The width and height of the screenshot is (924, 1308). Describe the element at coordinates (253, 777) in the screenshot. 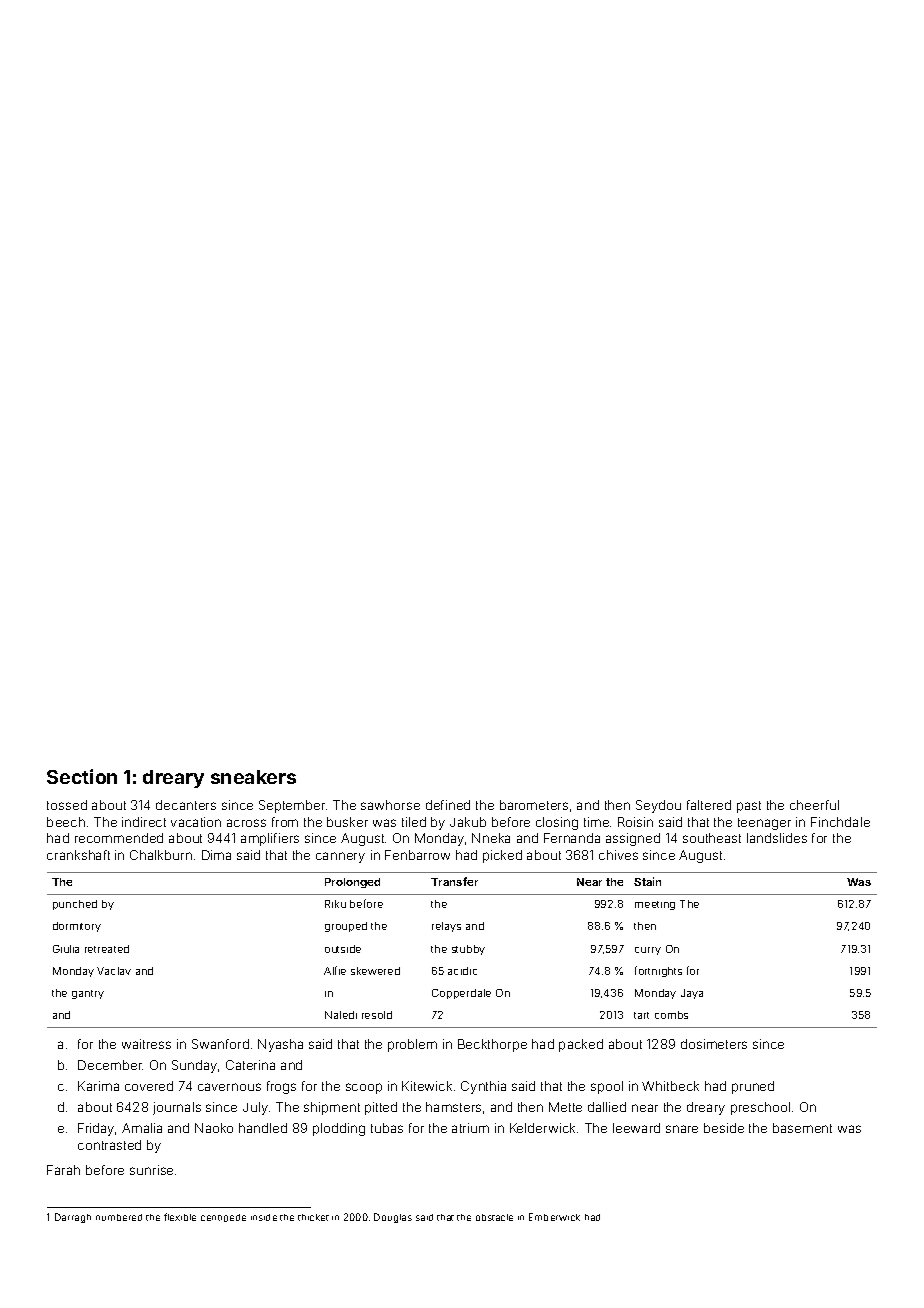

I see `sneakers` at that location.
